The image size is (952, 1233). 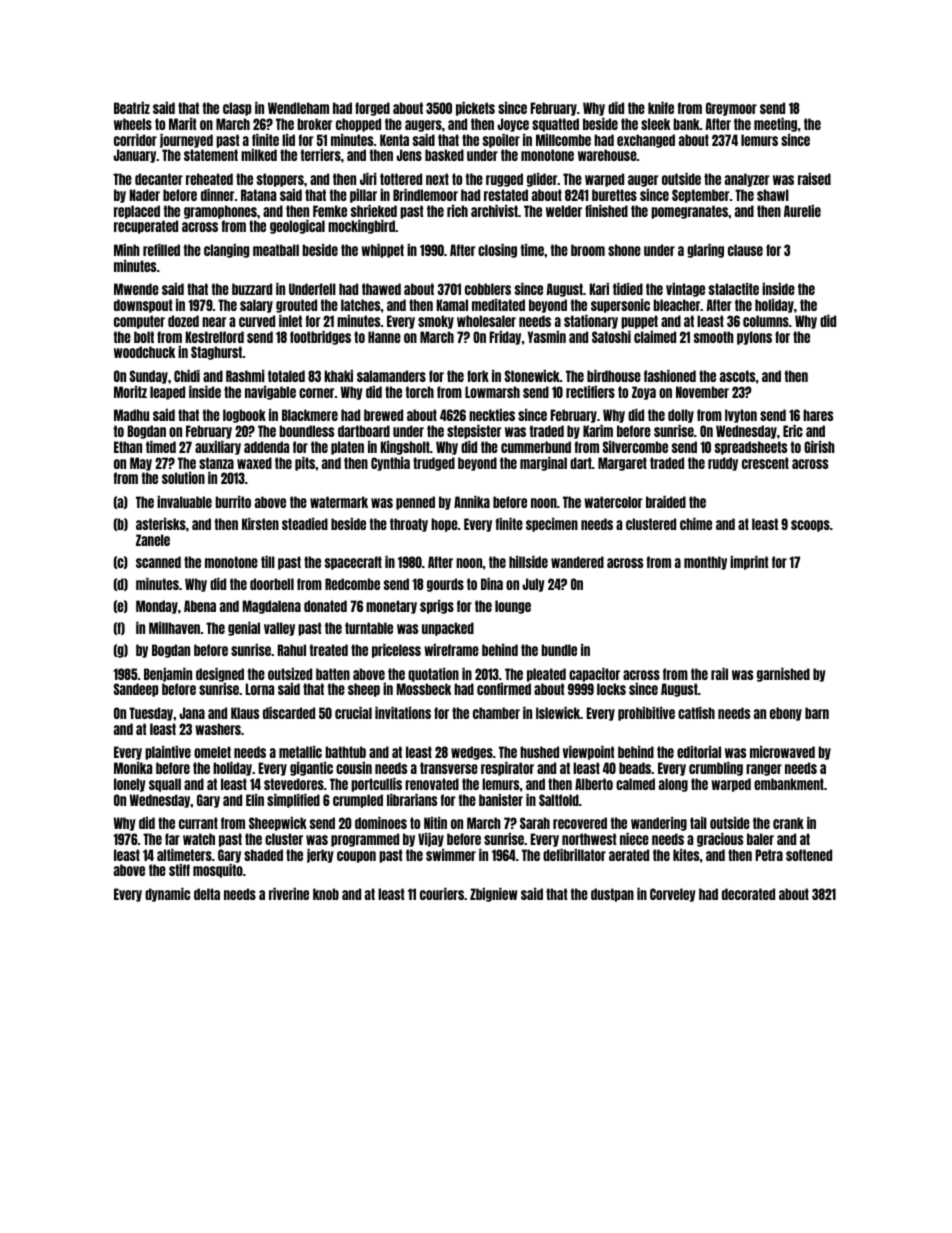 I want to click on invitations, so click(x=403, y=713).
